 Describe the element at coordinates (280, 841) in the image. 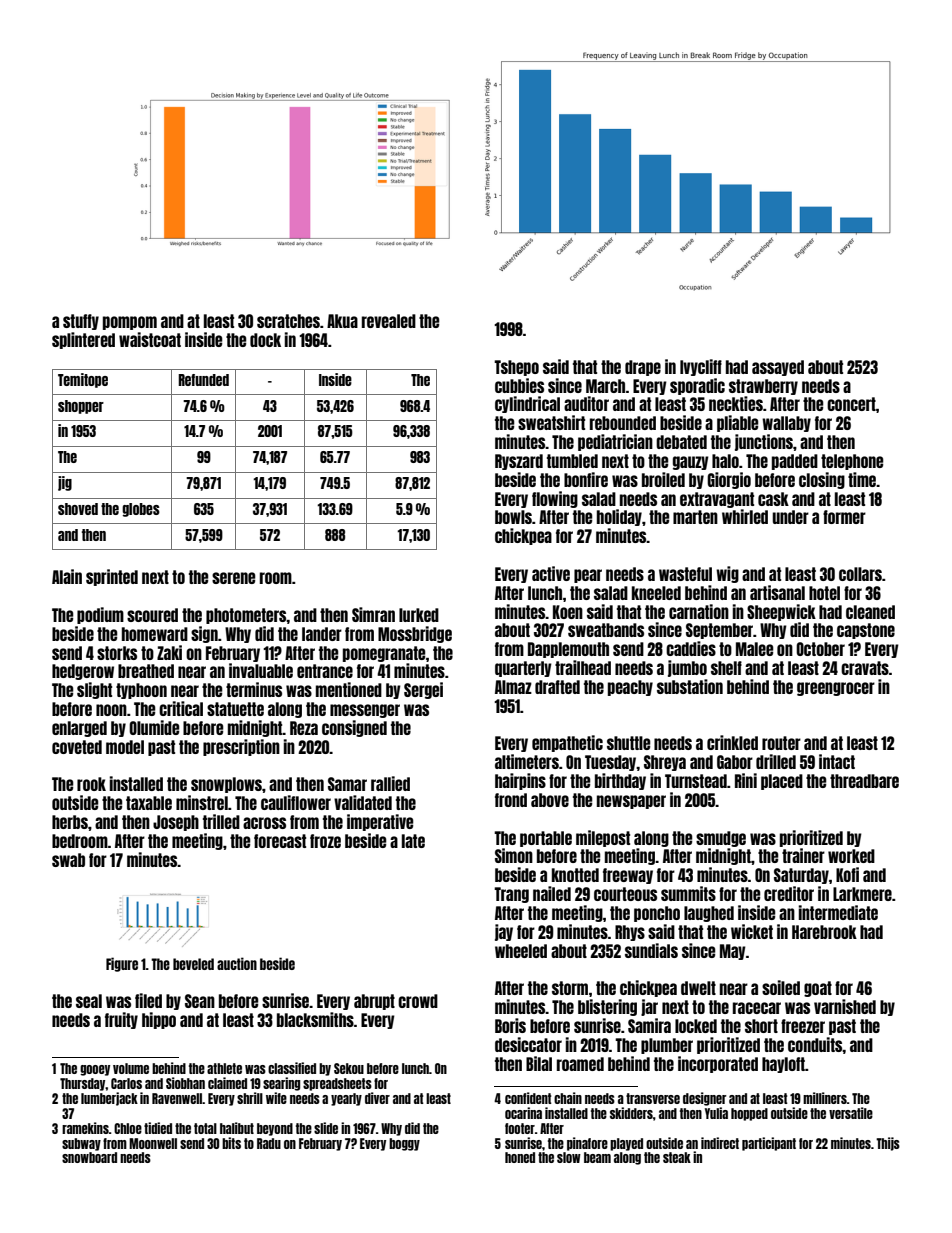

I see `forecast` at that location.
